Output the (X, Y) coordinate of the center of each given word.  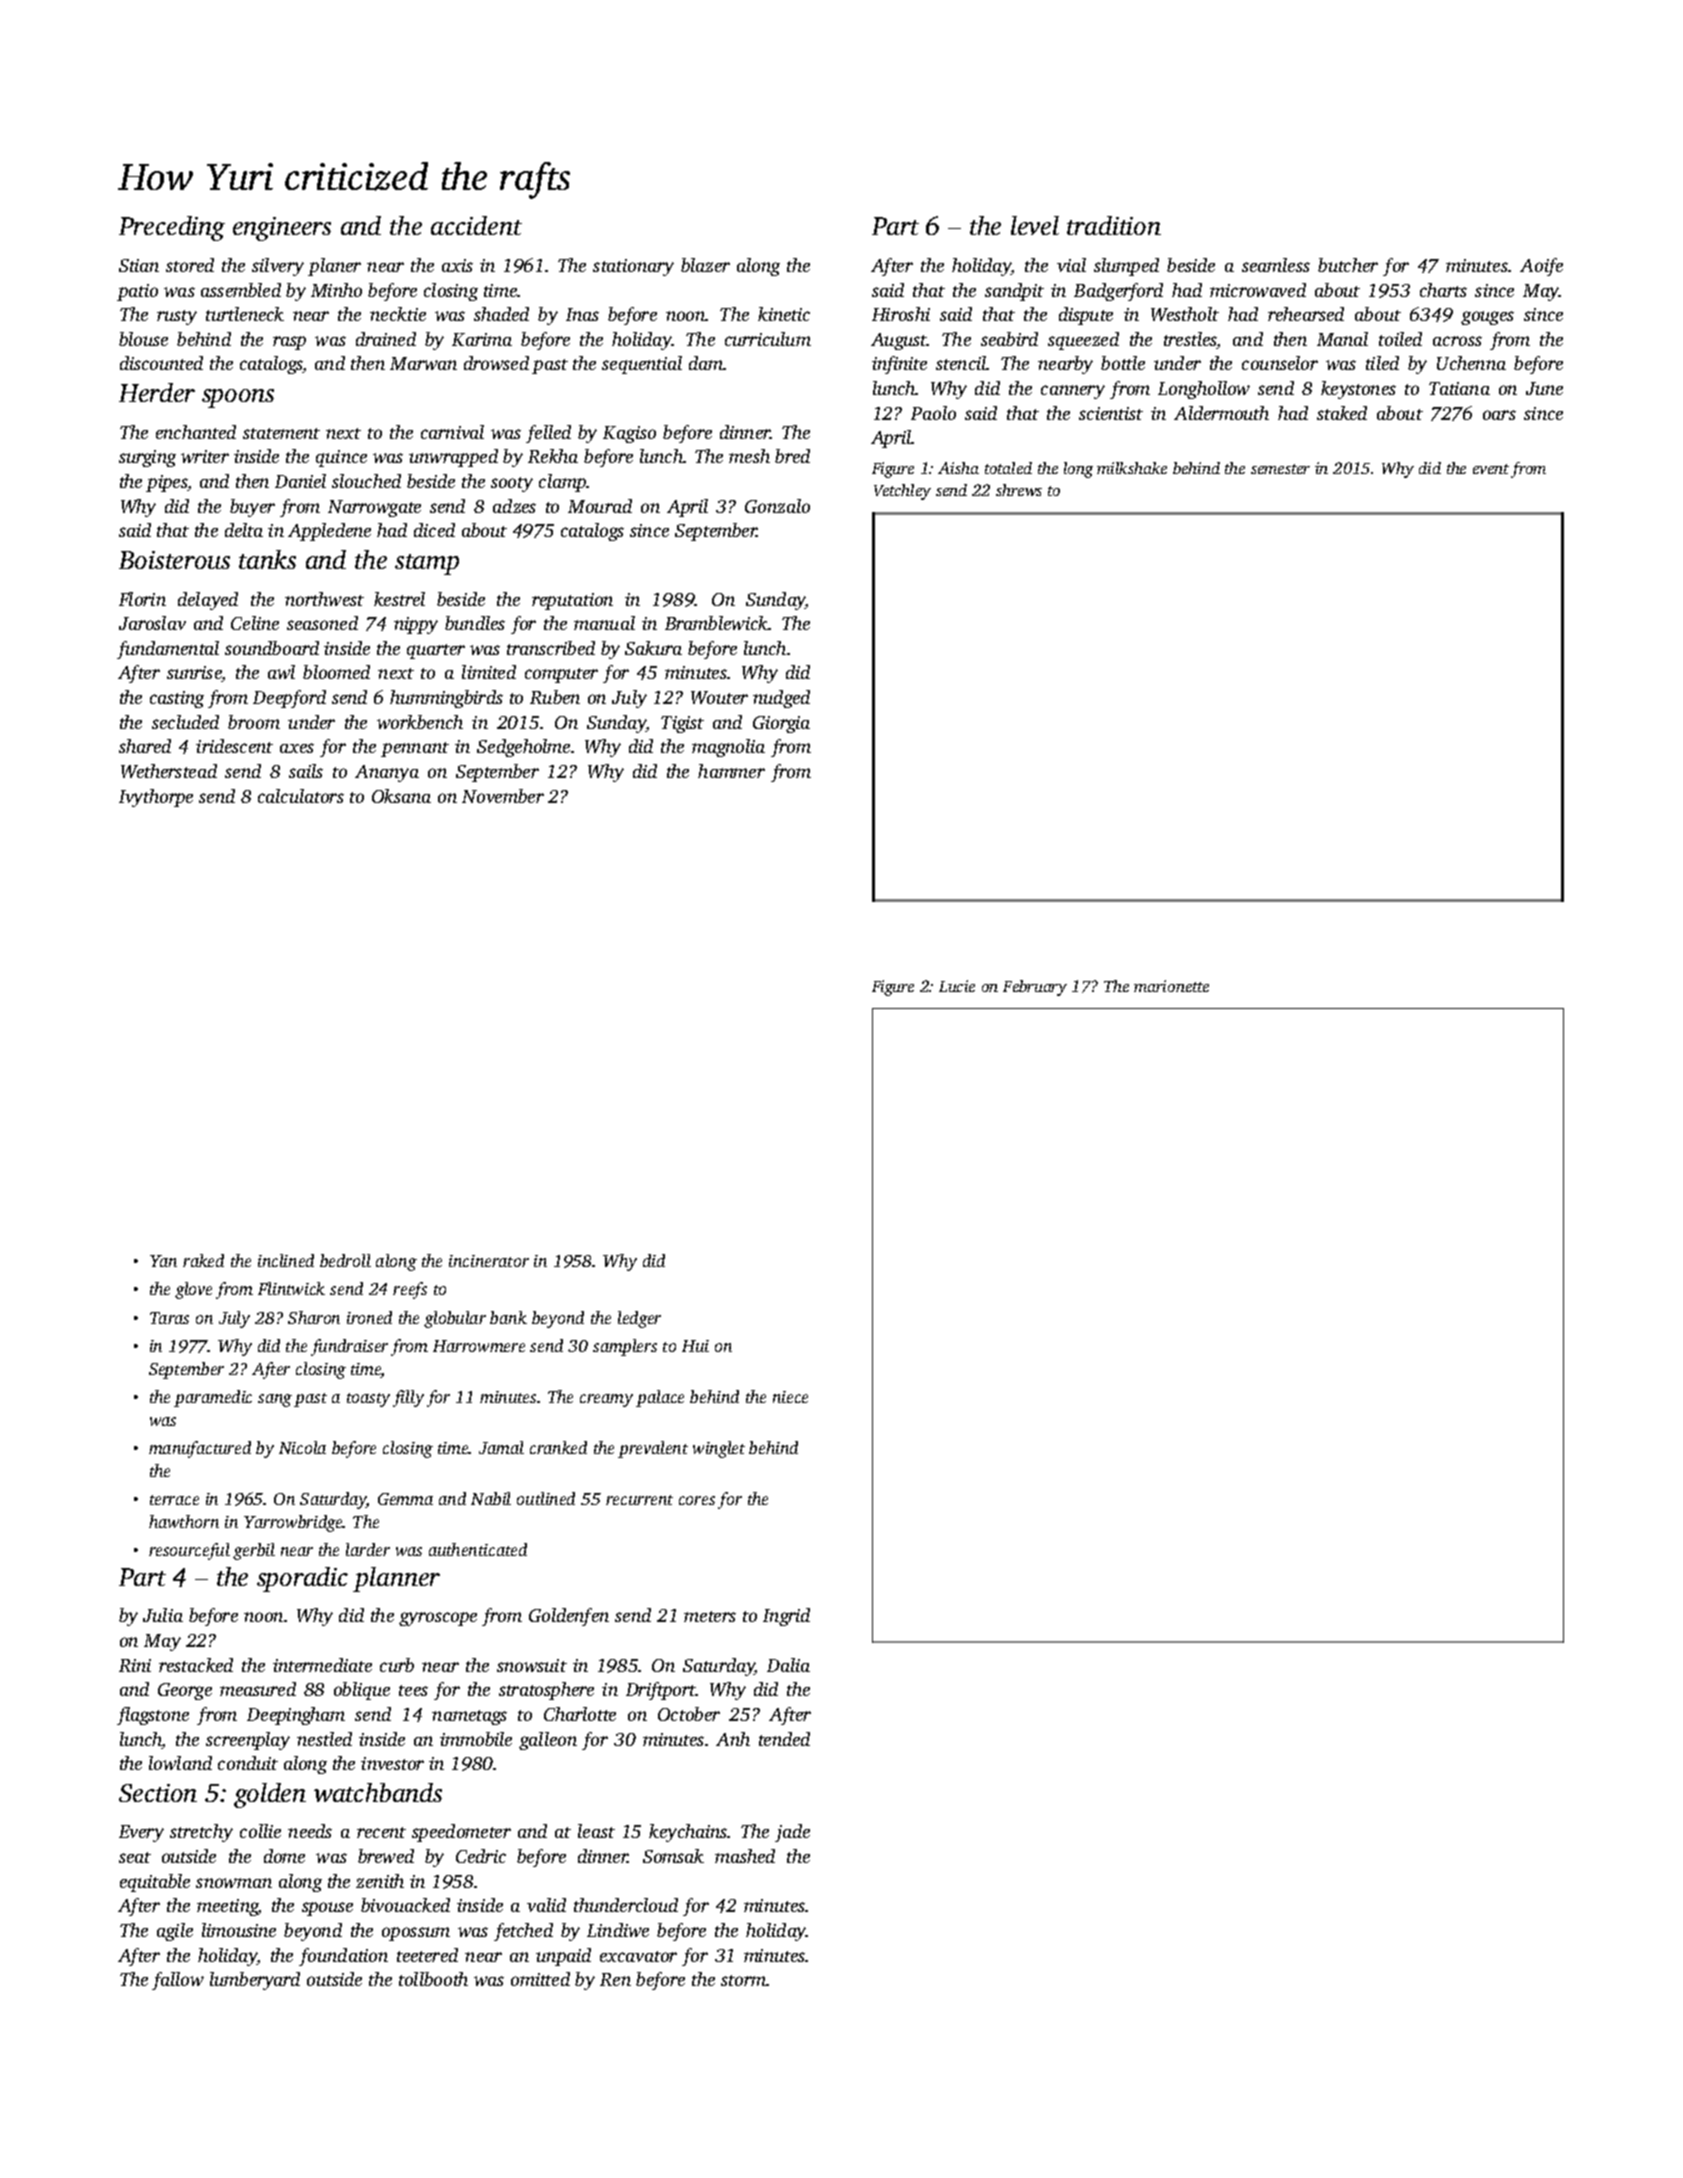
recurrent (639, 1500)
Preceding (172, 228)
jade (792, 1833)
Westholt (1185, 314)
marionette (1171, 986)
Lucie (957, 986)
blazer (705, 265)
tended (784, 1739)
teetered (427, 1955)
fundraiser (349, 1347)
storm (743, 1980)
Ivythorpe (156, 798)
